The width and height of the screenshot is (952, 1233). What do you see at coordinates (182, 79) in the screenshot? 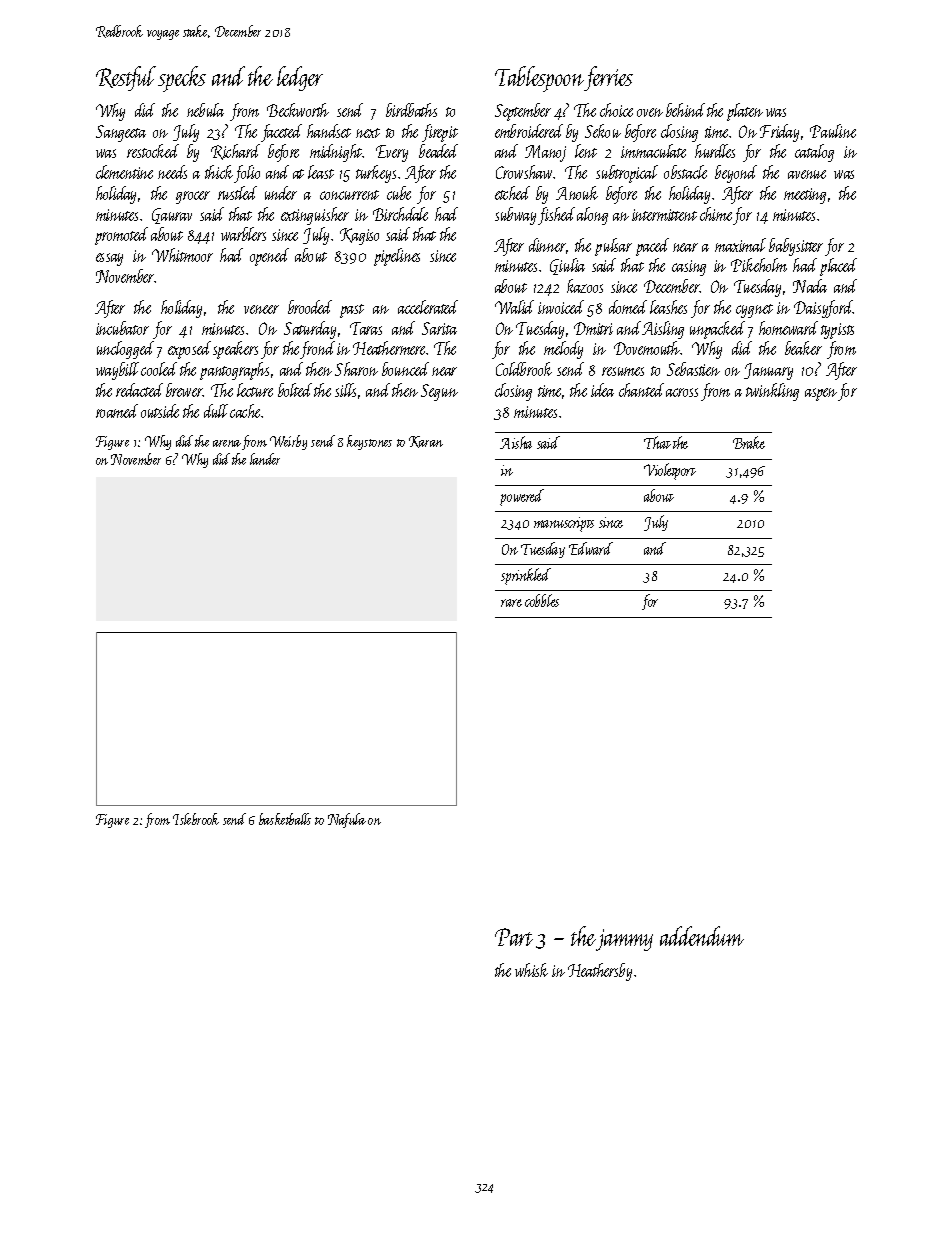
I see `specks` at bounding box center [182, 79].
